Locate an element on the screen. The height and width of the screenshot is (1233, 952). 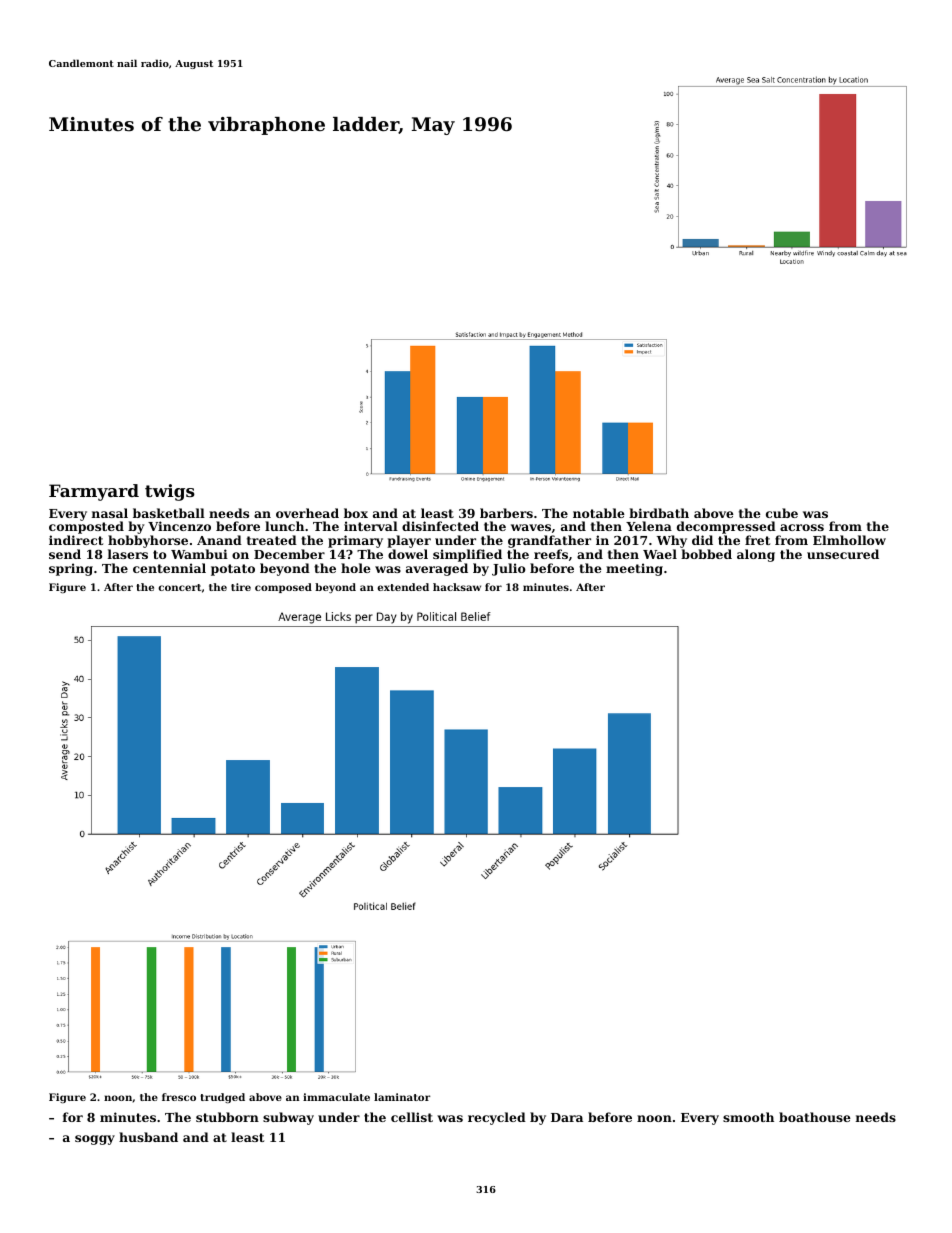
simplified is located at coordinates (467, 555).
